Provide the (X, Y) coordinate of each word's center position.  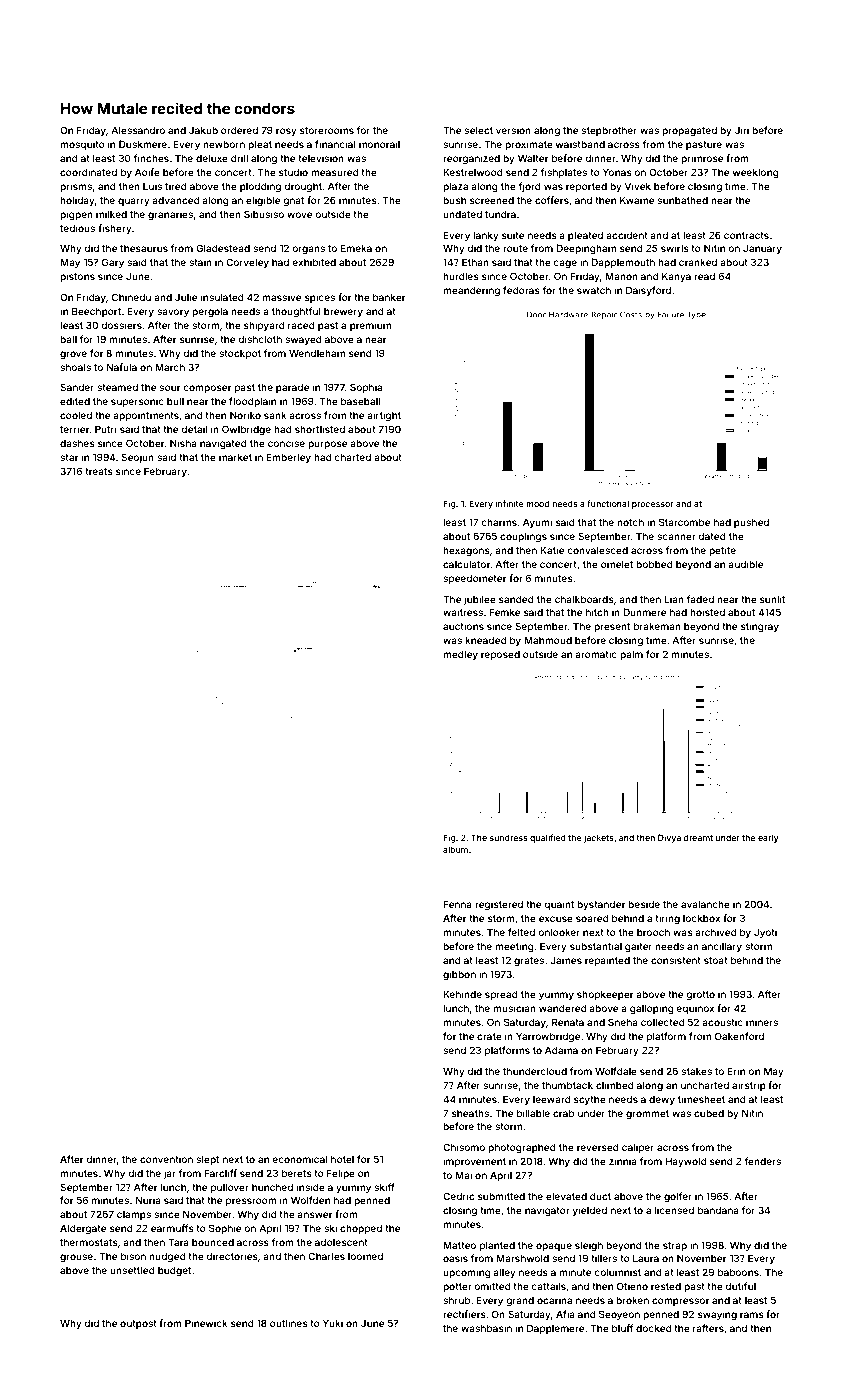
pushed (751, 523)
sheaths (470, 1113)
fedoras (521, 290)
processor (653, 505)
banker (389, 297)
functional (608, 503)
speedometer (474, 579)
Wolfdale (616, 1071)
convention (166, 1159)
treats (99, 471)
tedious (77, 228)
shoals (75, 367)
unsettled (132, 1270)
